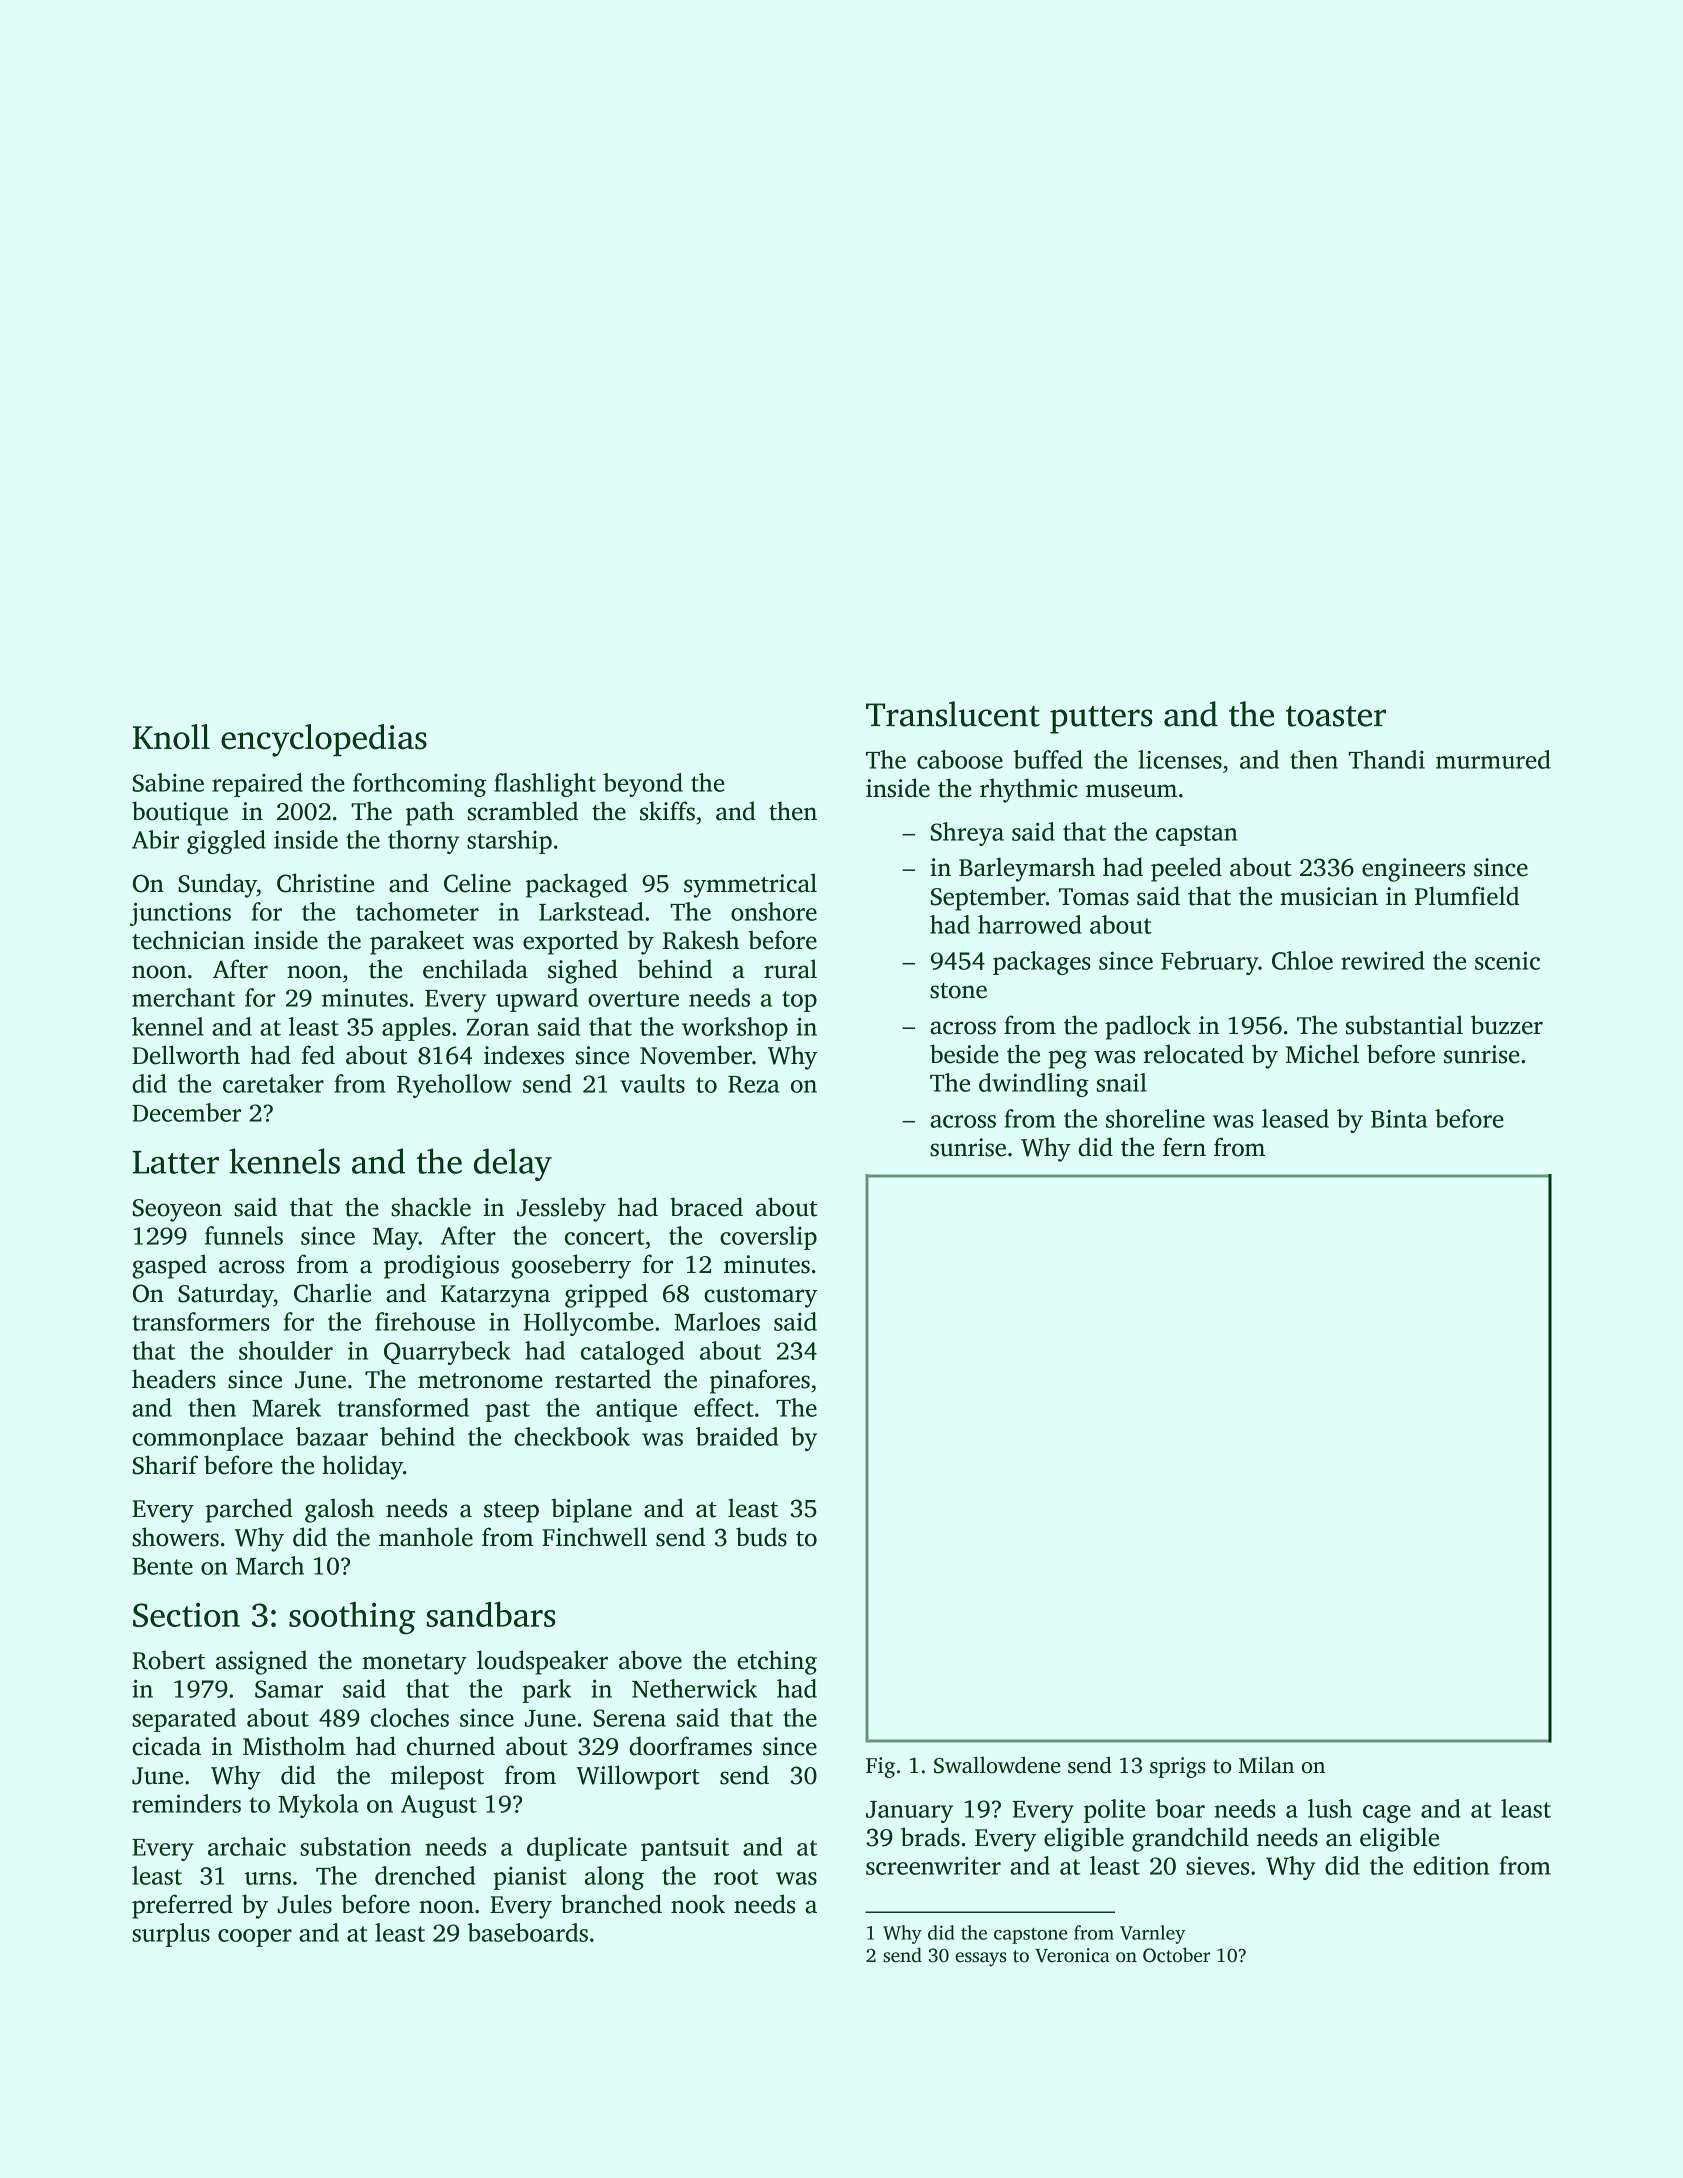 This document has width=1683, height=2178. I want to click on funnels, so click(244, 1235).
